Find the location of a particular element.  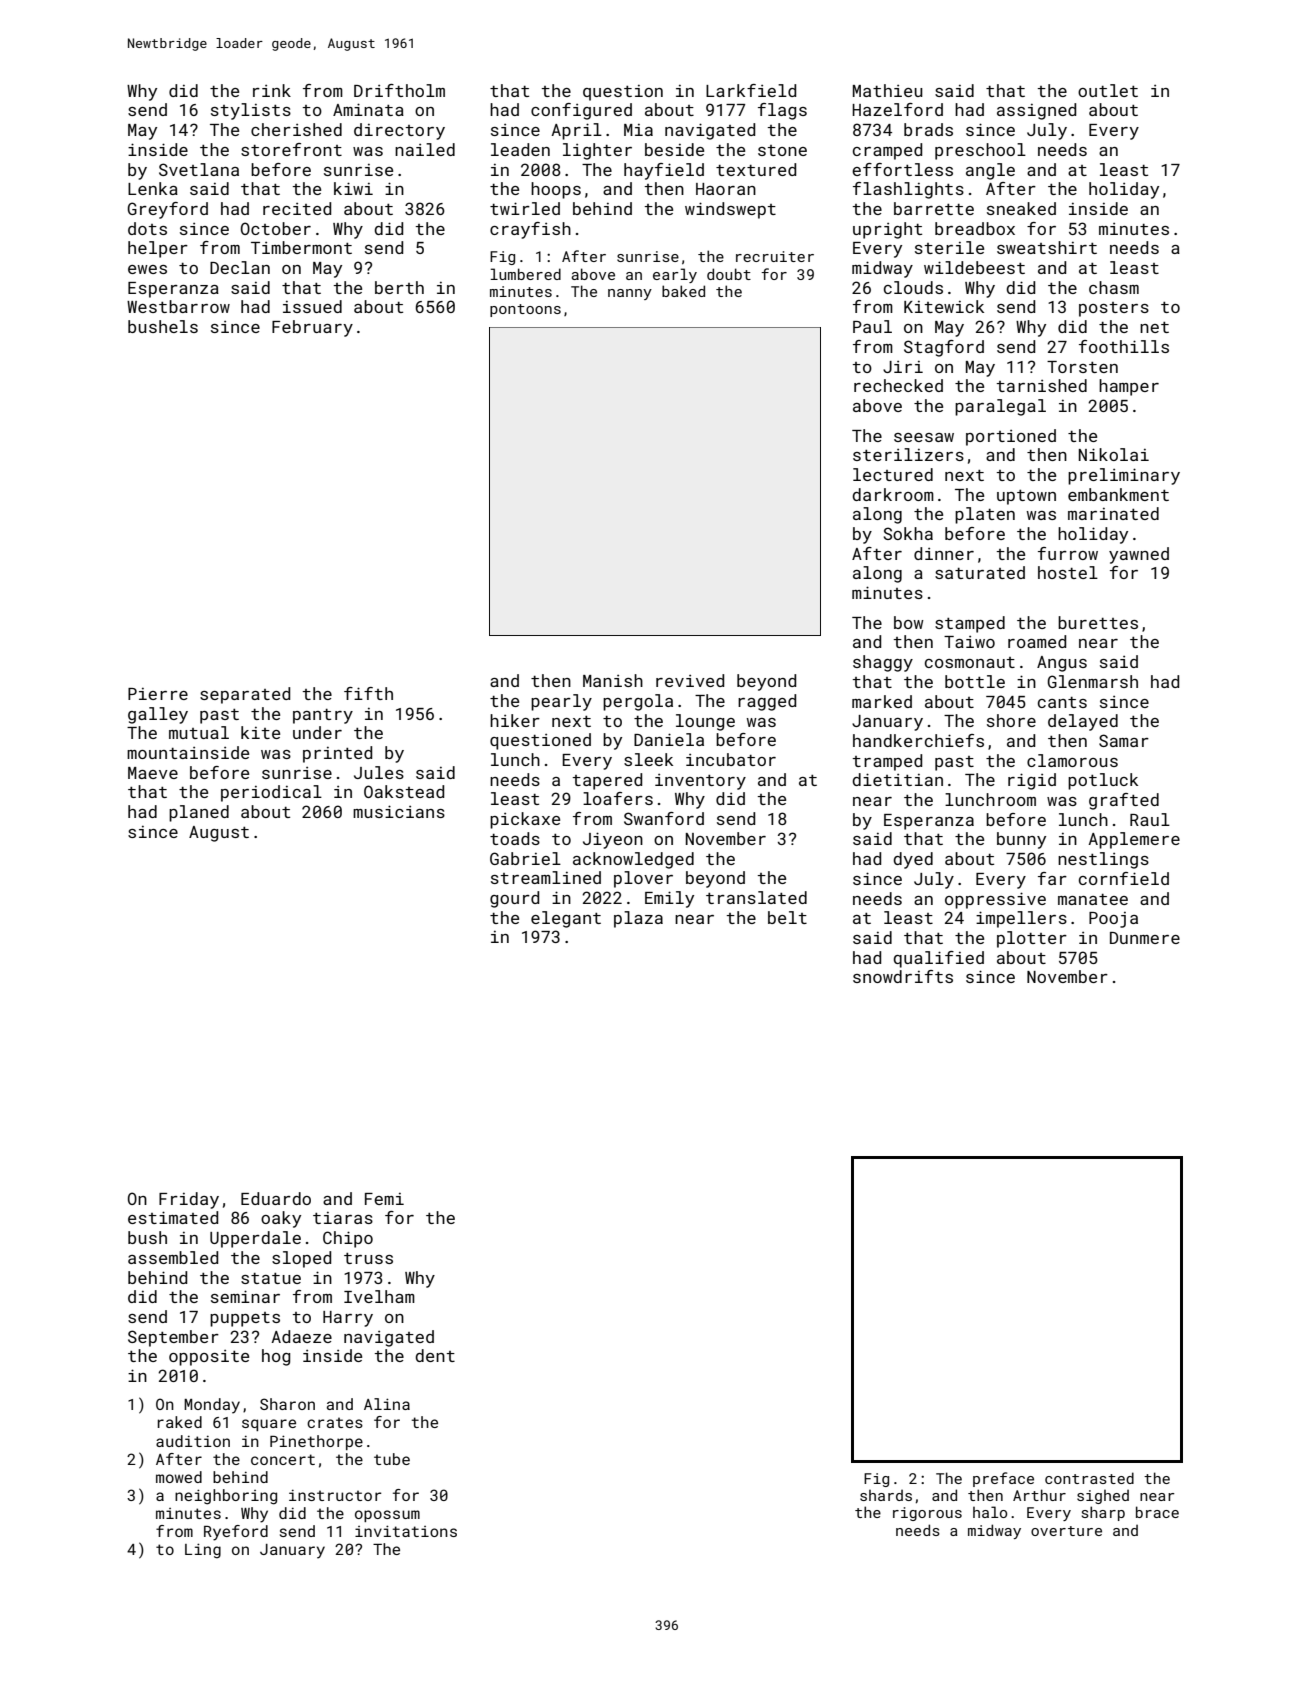

Femi is located at coordinates (384, 1199).
